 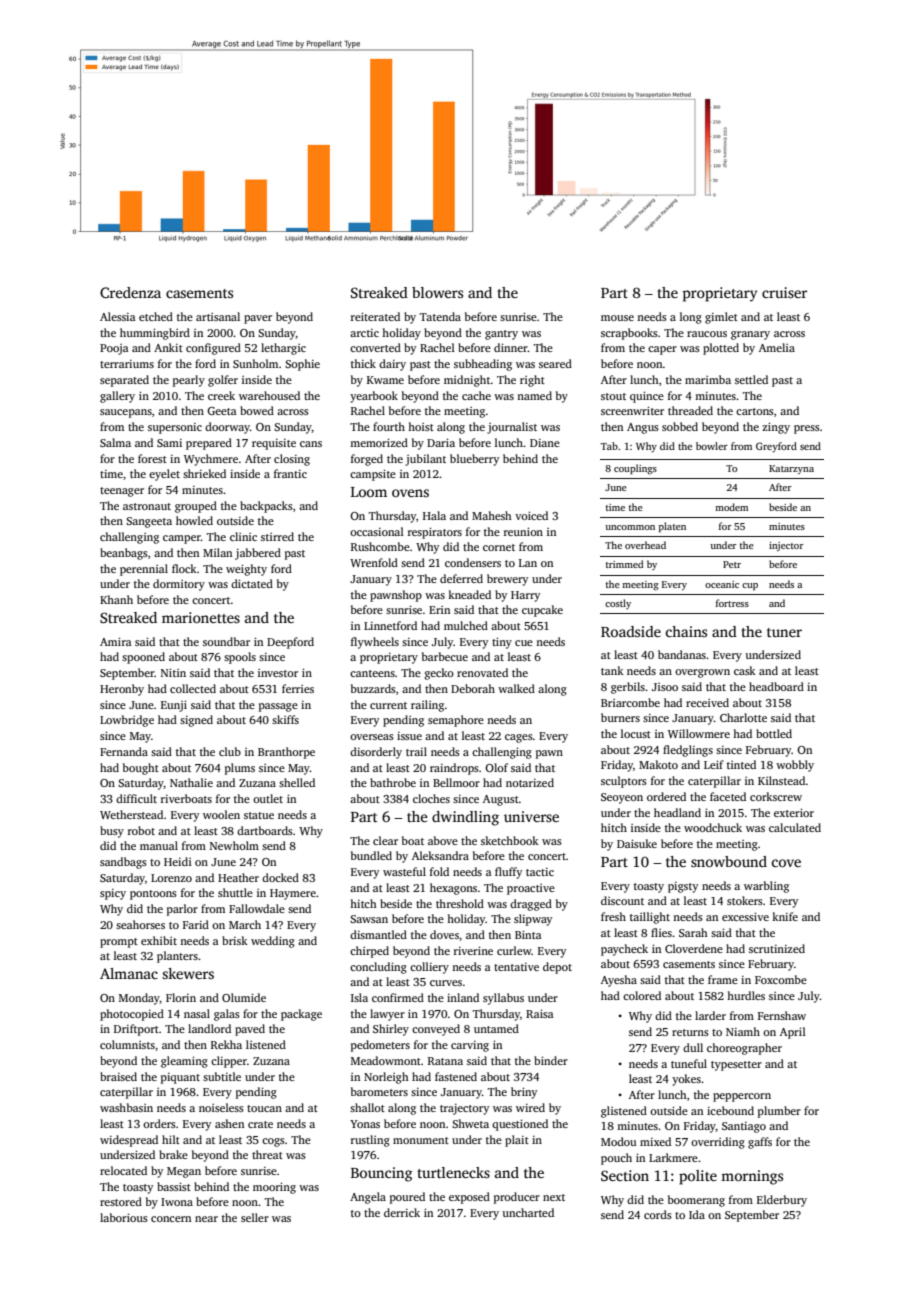 I want to click on docked, so click(x=280, y=877).
